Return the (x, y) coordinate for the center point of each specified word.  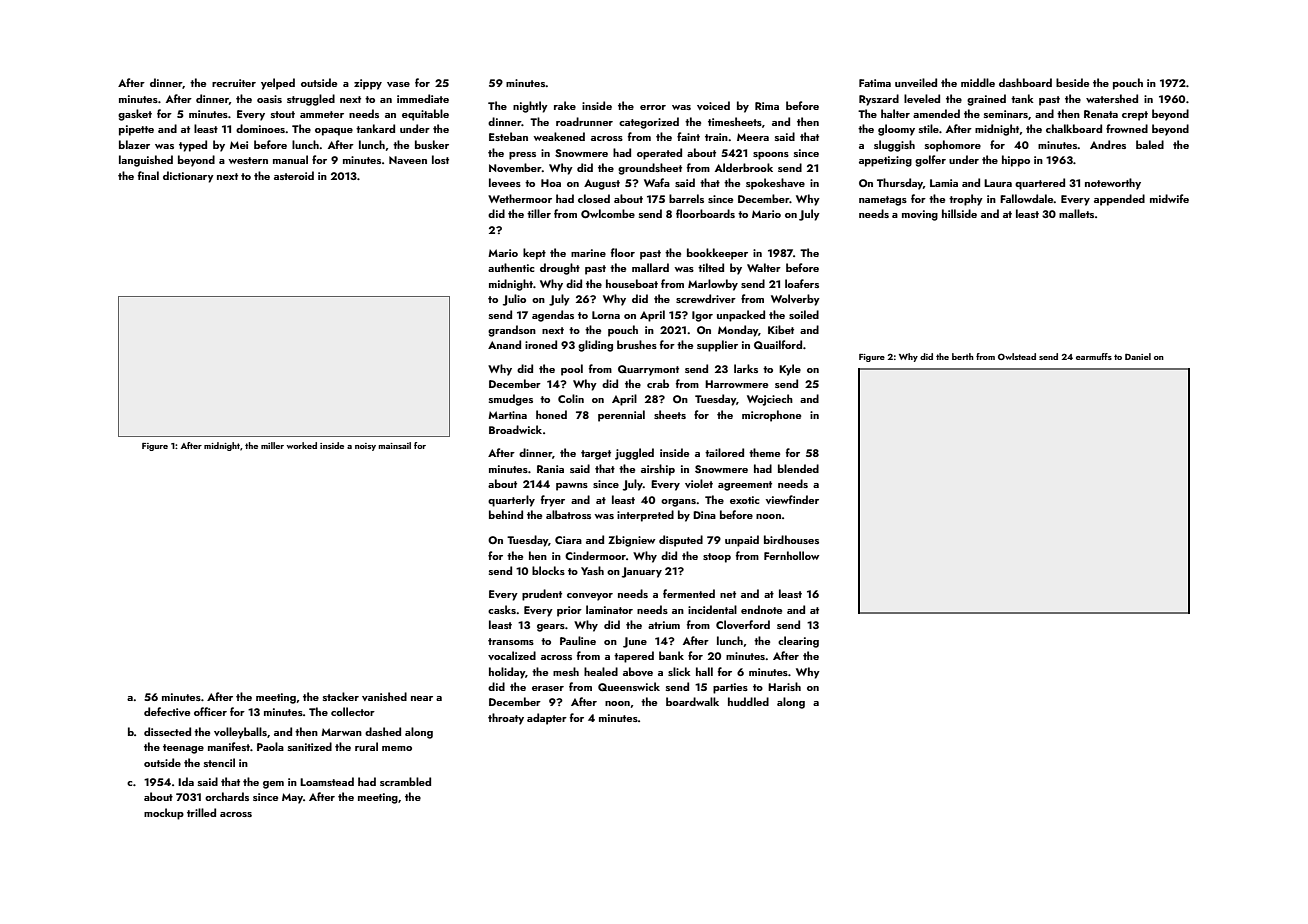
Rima (767, 106)
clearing (798, 642)
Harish (784, 686)
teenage (183, 749)
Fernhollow (791, 555)
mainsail (394, 445)
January (642, 572)
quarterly (511, 501)
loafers (802, 283)
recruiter (234, 83)
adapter (547, 719)
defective (167, 711)
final (148, 175)
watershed (1112, 98)
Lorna (606, 315)
